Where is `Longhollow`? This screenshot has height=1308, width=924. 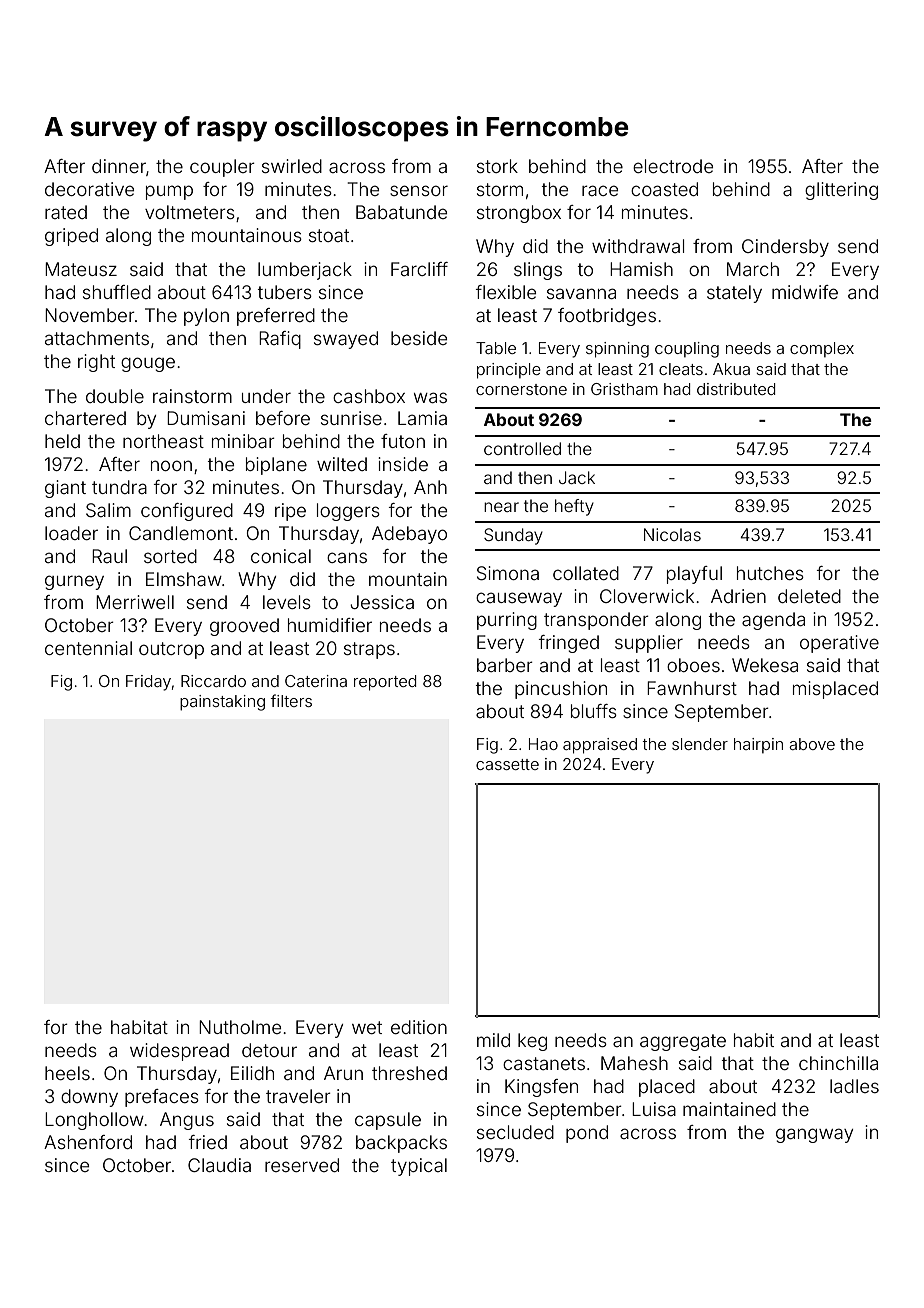 Longhollow is located at coordinates (94, 1121).
